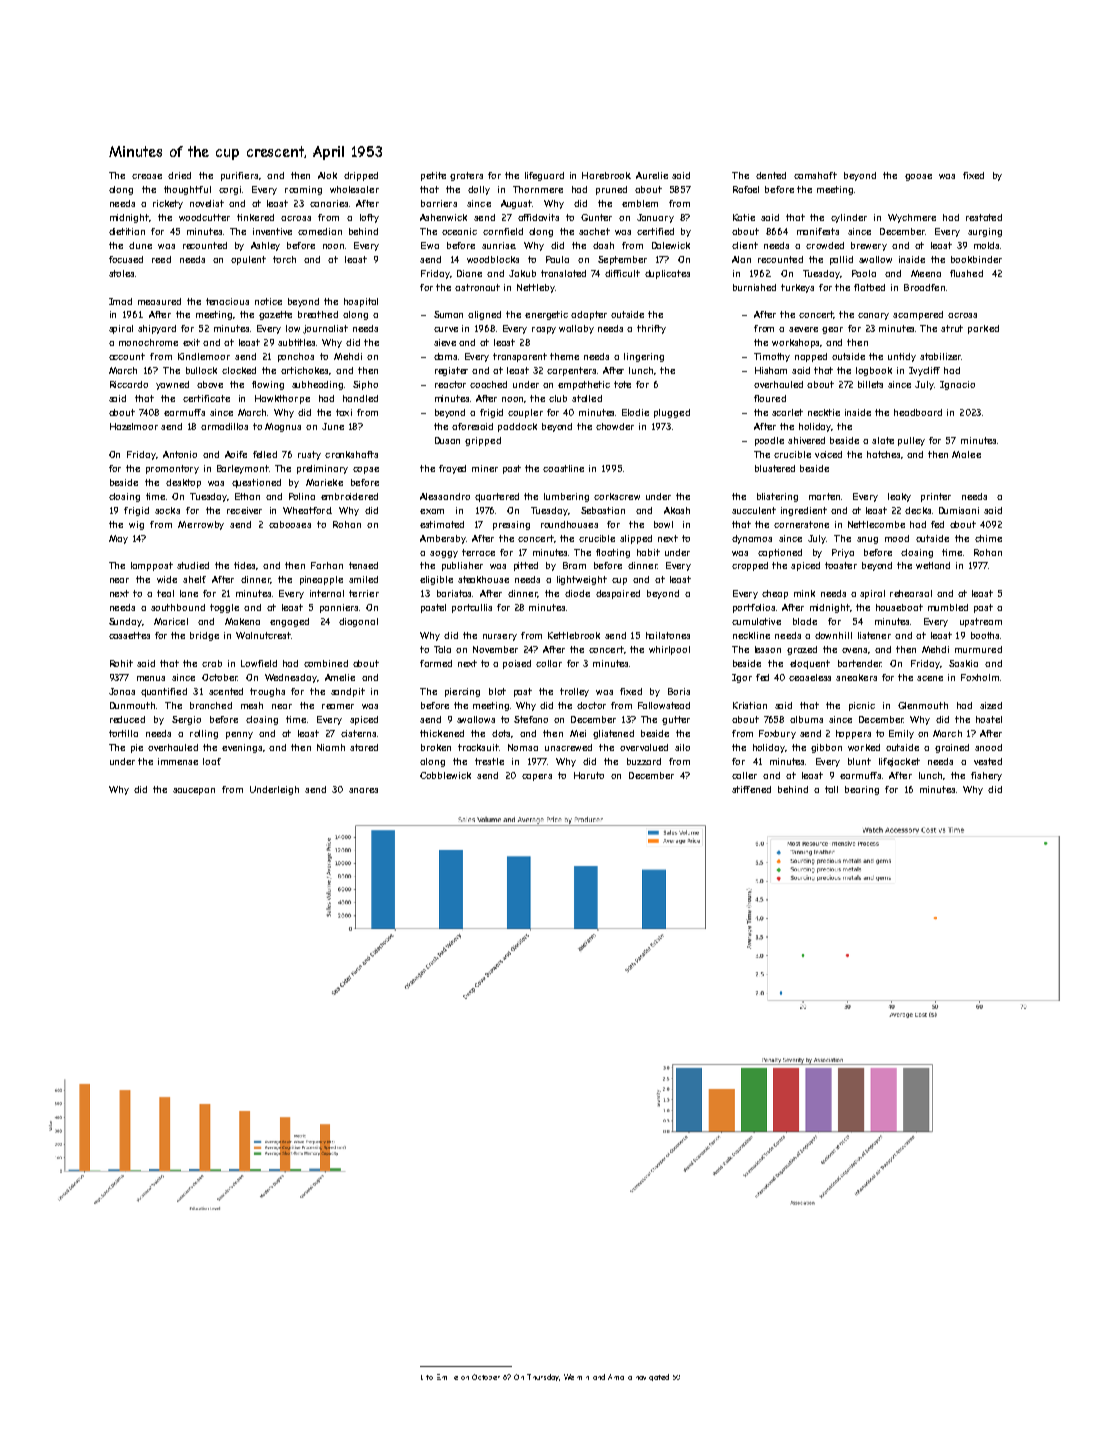 The image size is (1111, 1438). What do you see at coordinates (447, 1377) in the page?
I see `Emilie` at bounding box center [447, 1377].
